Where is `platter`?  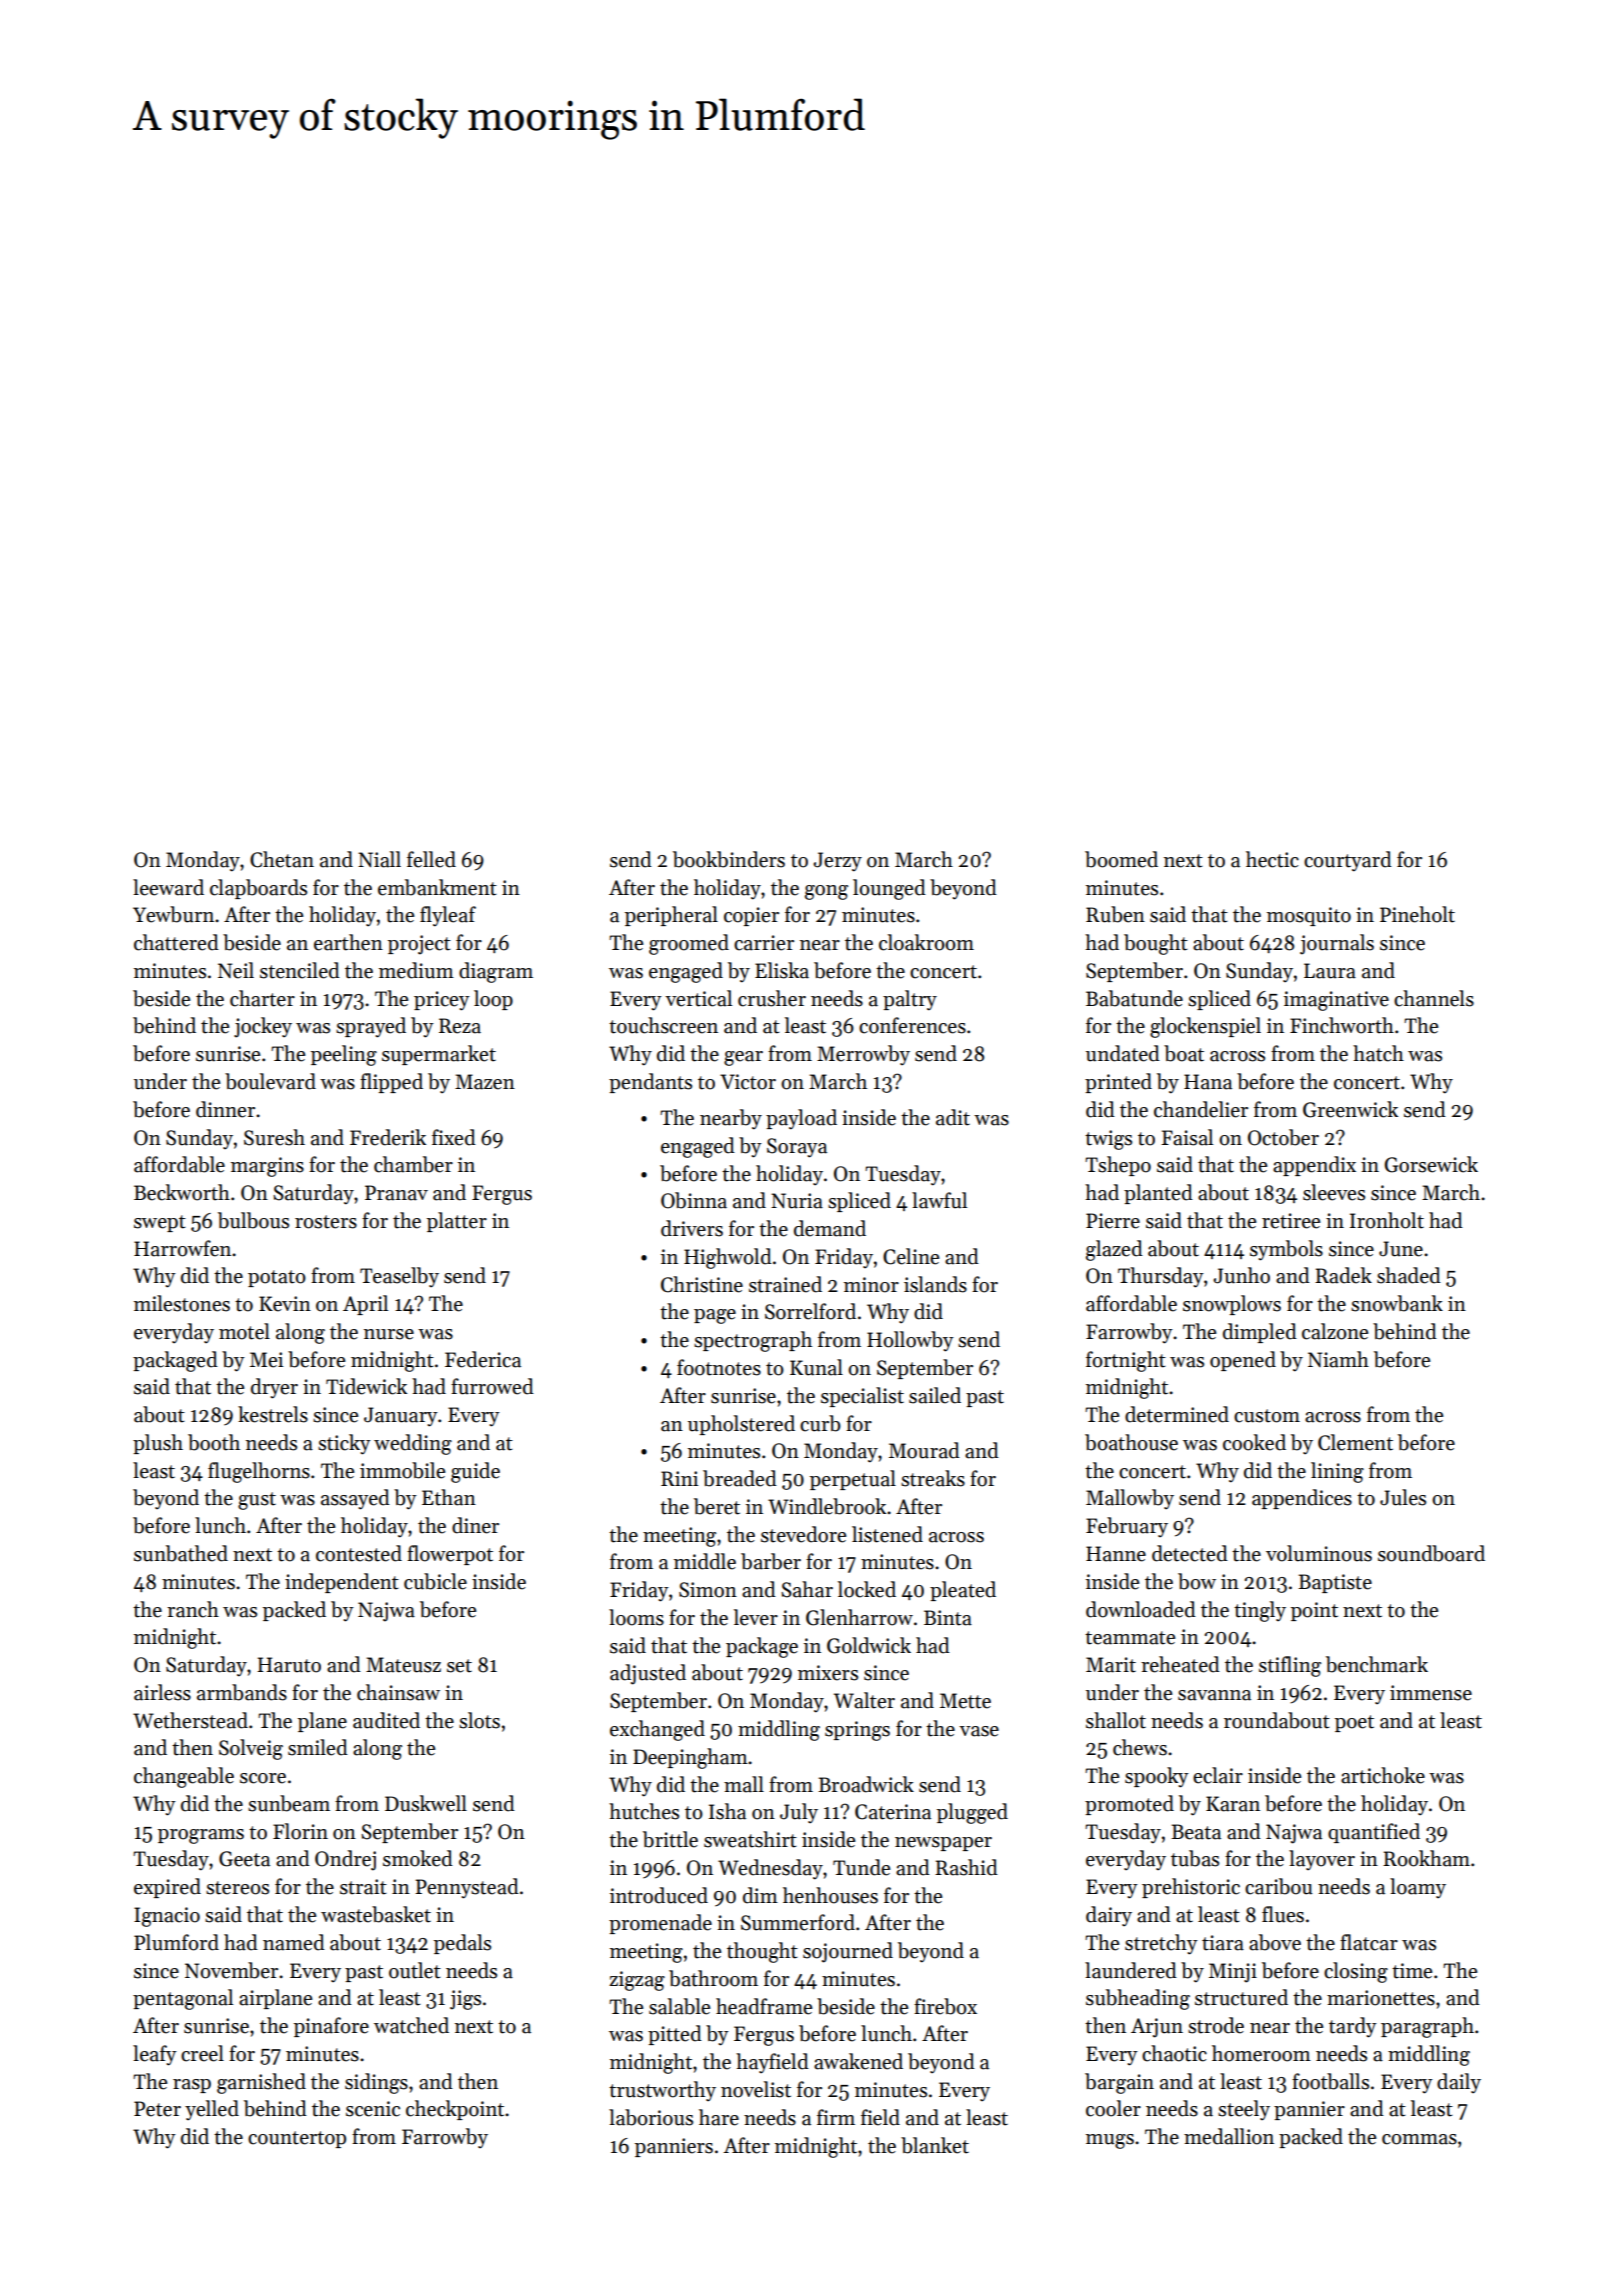
platter is located at coordinates (457, 1222).
